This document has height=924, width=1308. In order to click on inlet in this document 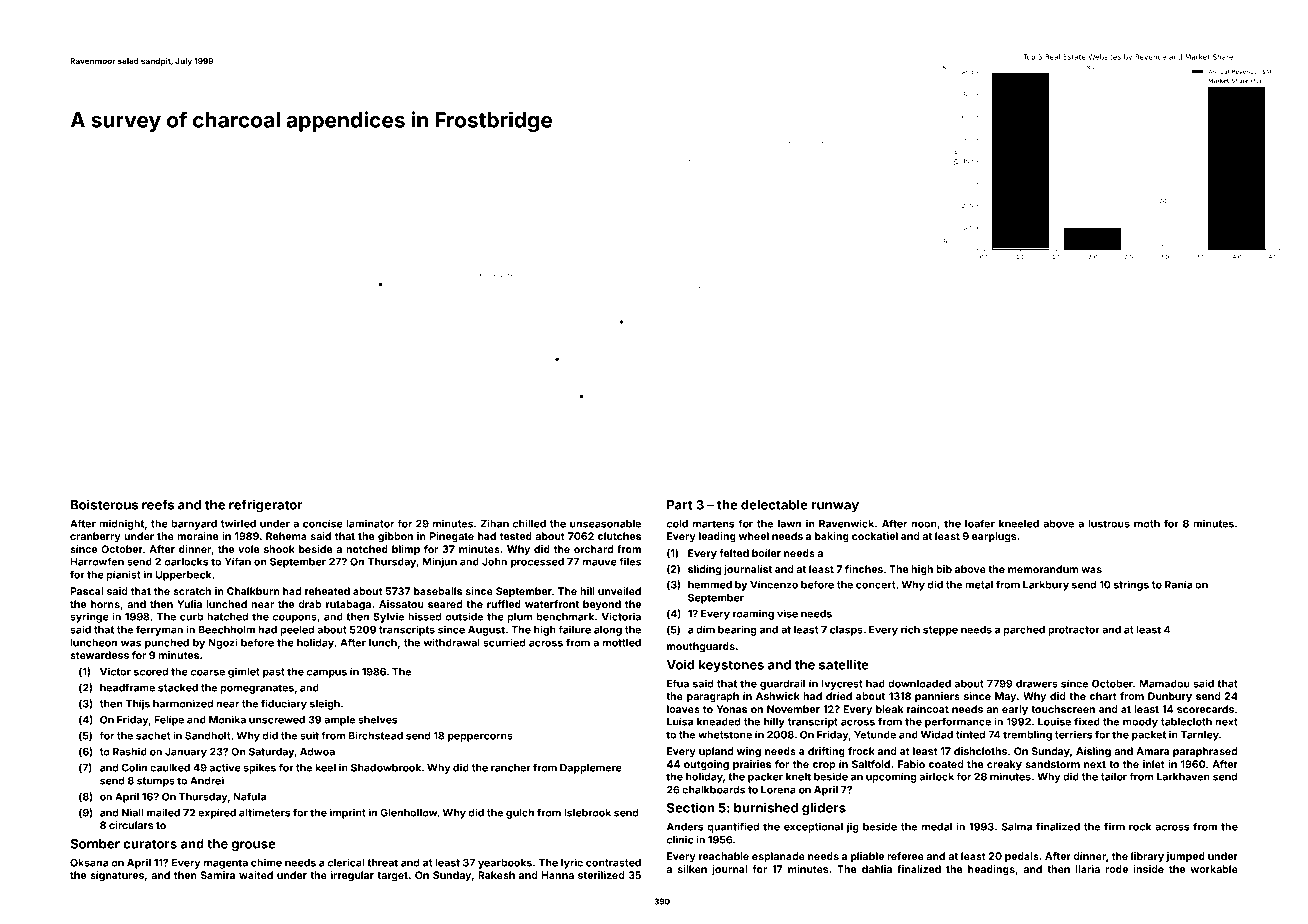, I will do `click(1154, 764)`.
